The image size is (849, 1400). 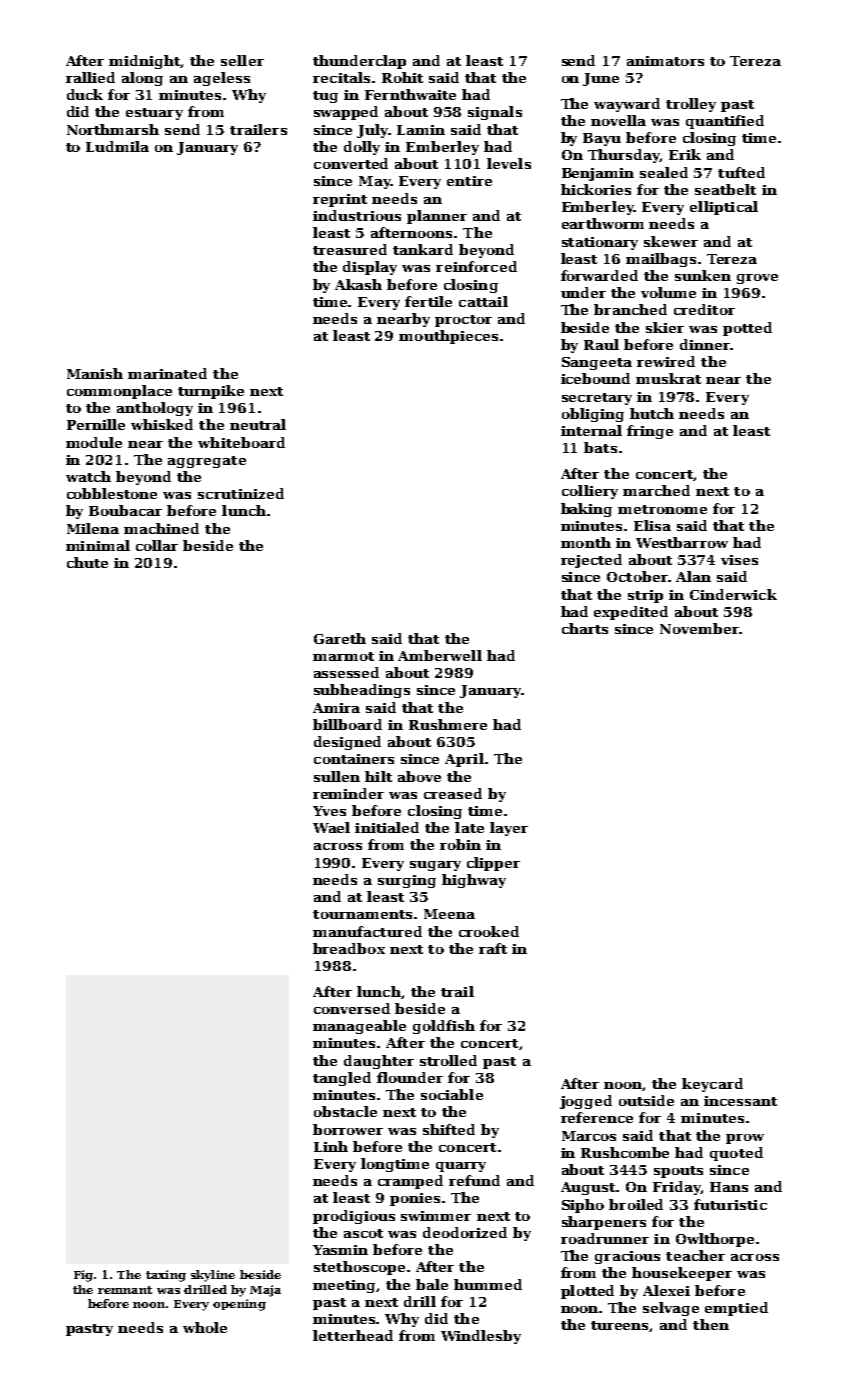 What do you see at coordinates (432, 1284) in the image?
I see `bale` at bounding box center [432, 1284].
